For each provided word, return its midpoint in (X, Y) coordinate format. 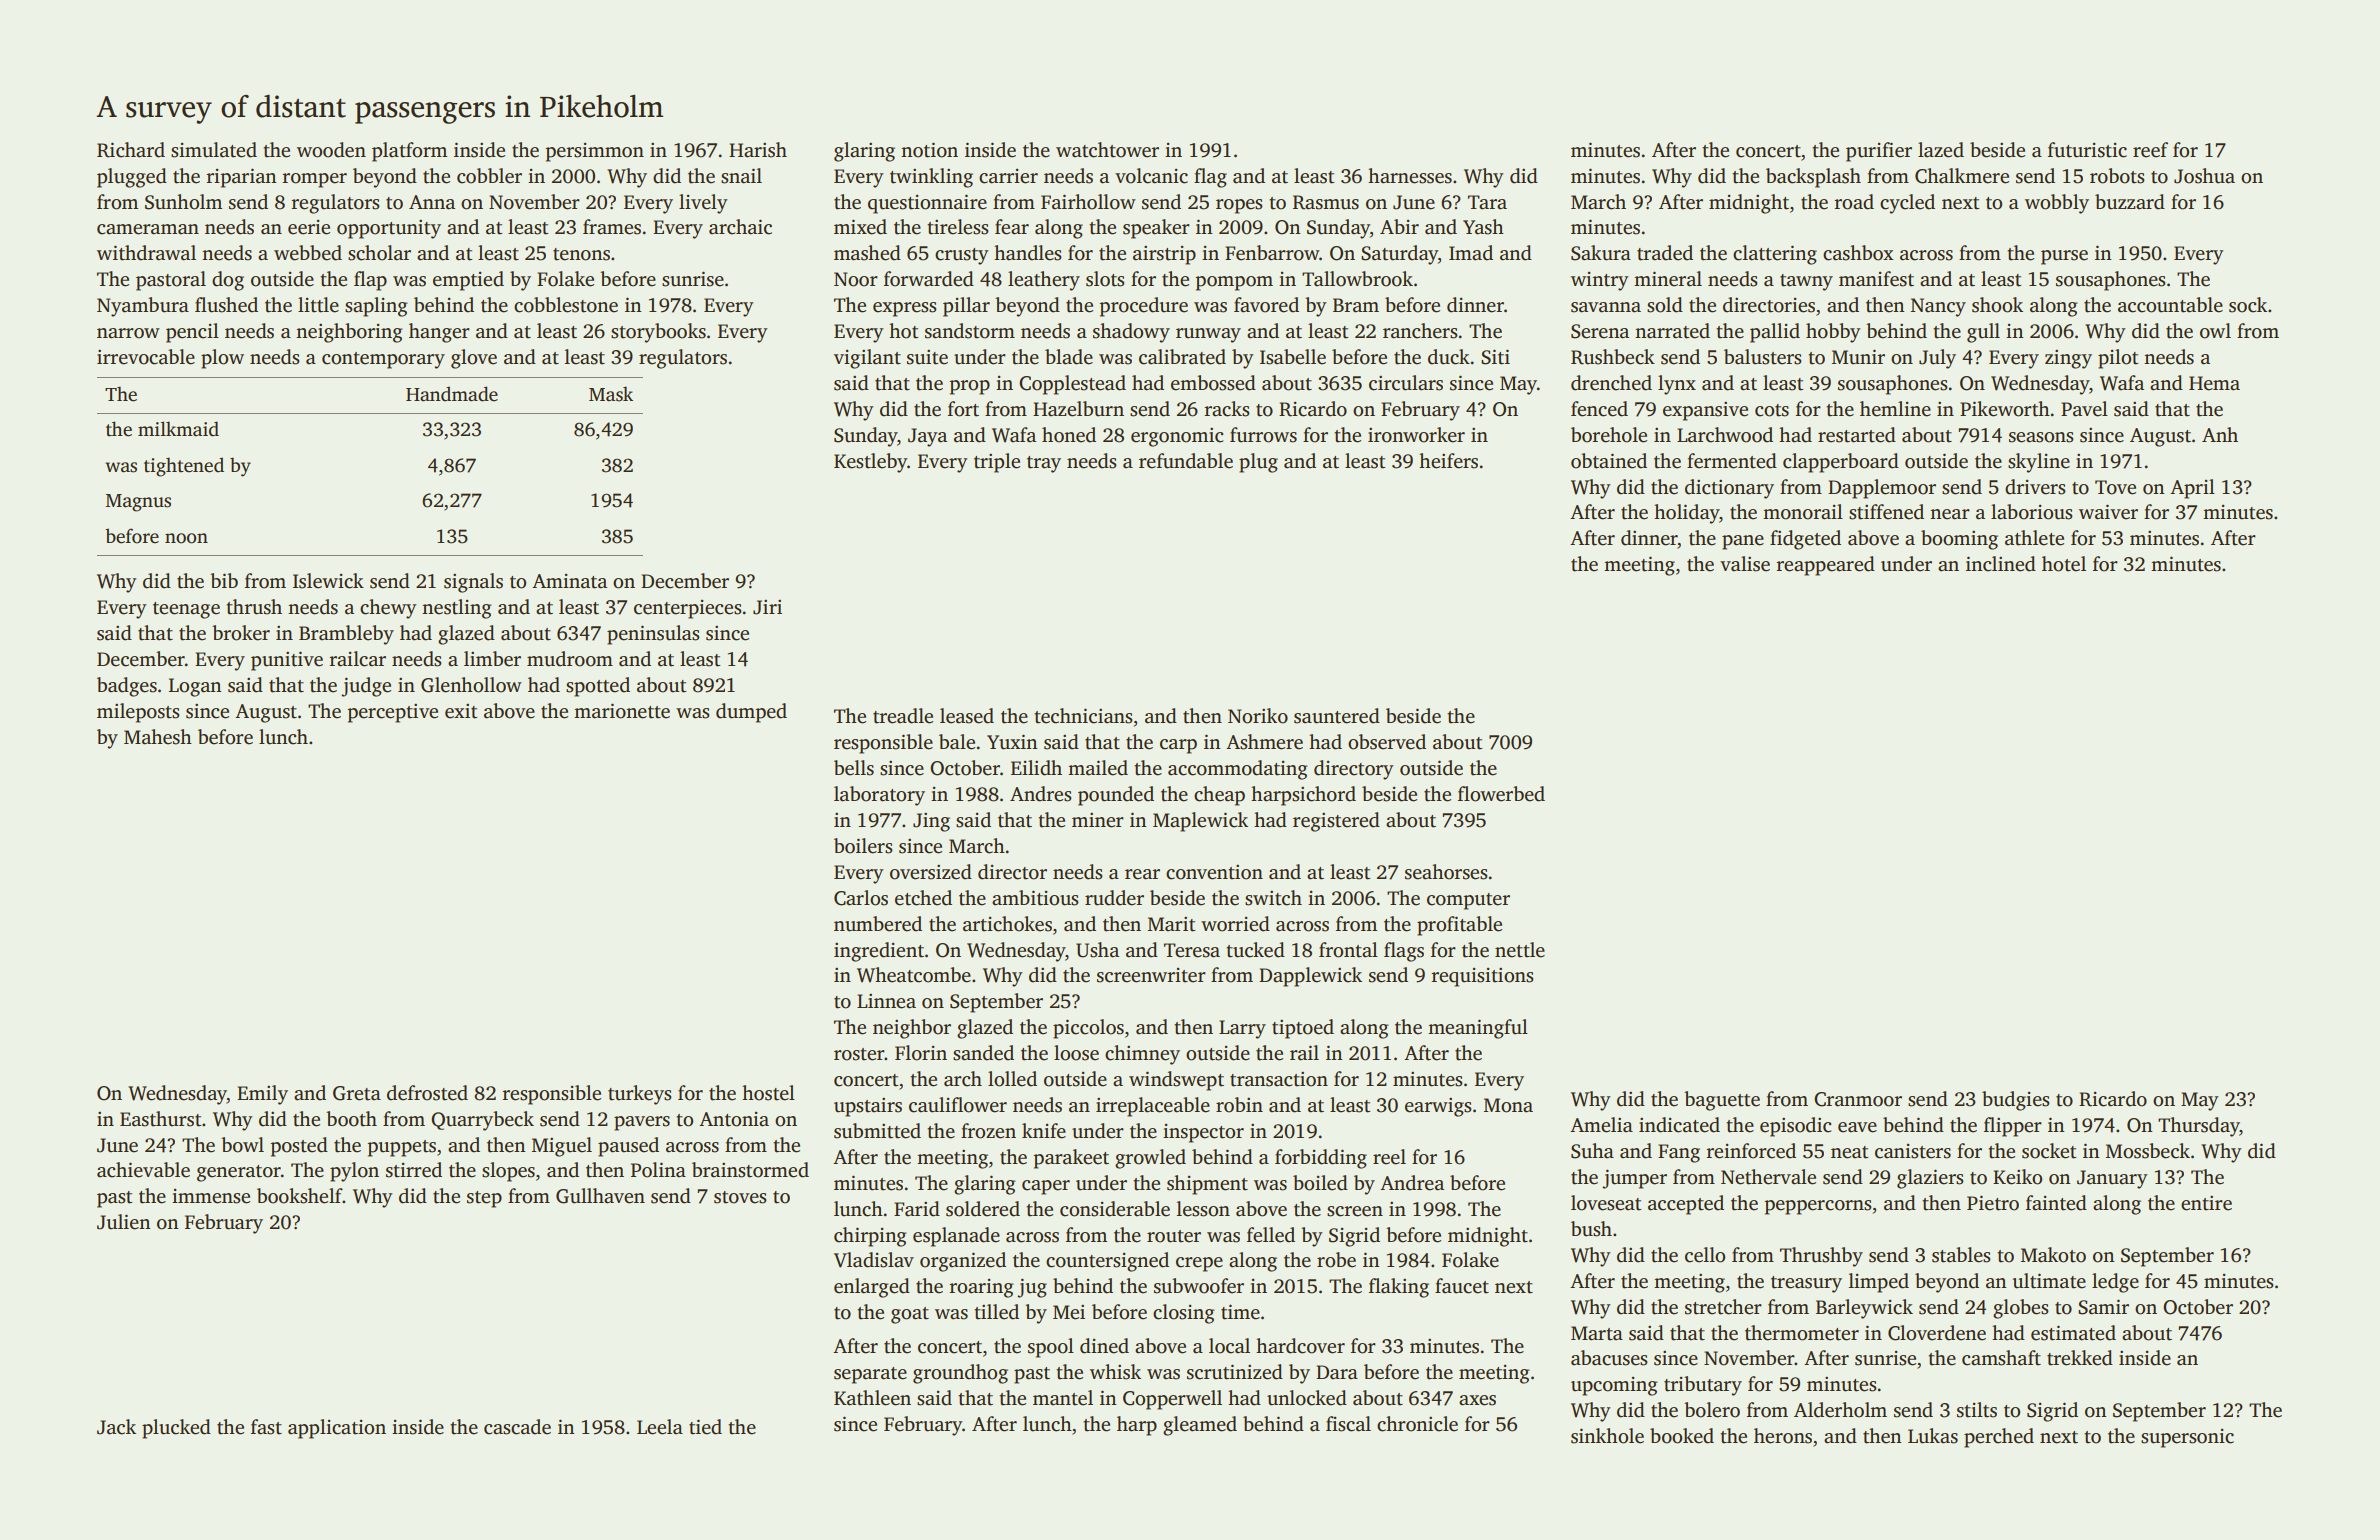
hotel (2064, 564)
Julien (124, 1222)
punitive (287, 661)
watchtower (1107, 150)
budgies (2016, 1101)
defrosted (427, 1093)
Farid (917, 1209)
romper (314, 180)
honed (1069, 435)
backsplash (1813, 178)
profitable (1459, 926)
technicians (1083, 716)
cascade (517, 1427)
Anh (2220, 434)
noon (186, 538)
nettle (1520, 950)
